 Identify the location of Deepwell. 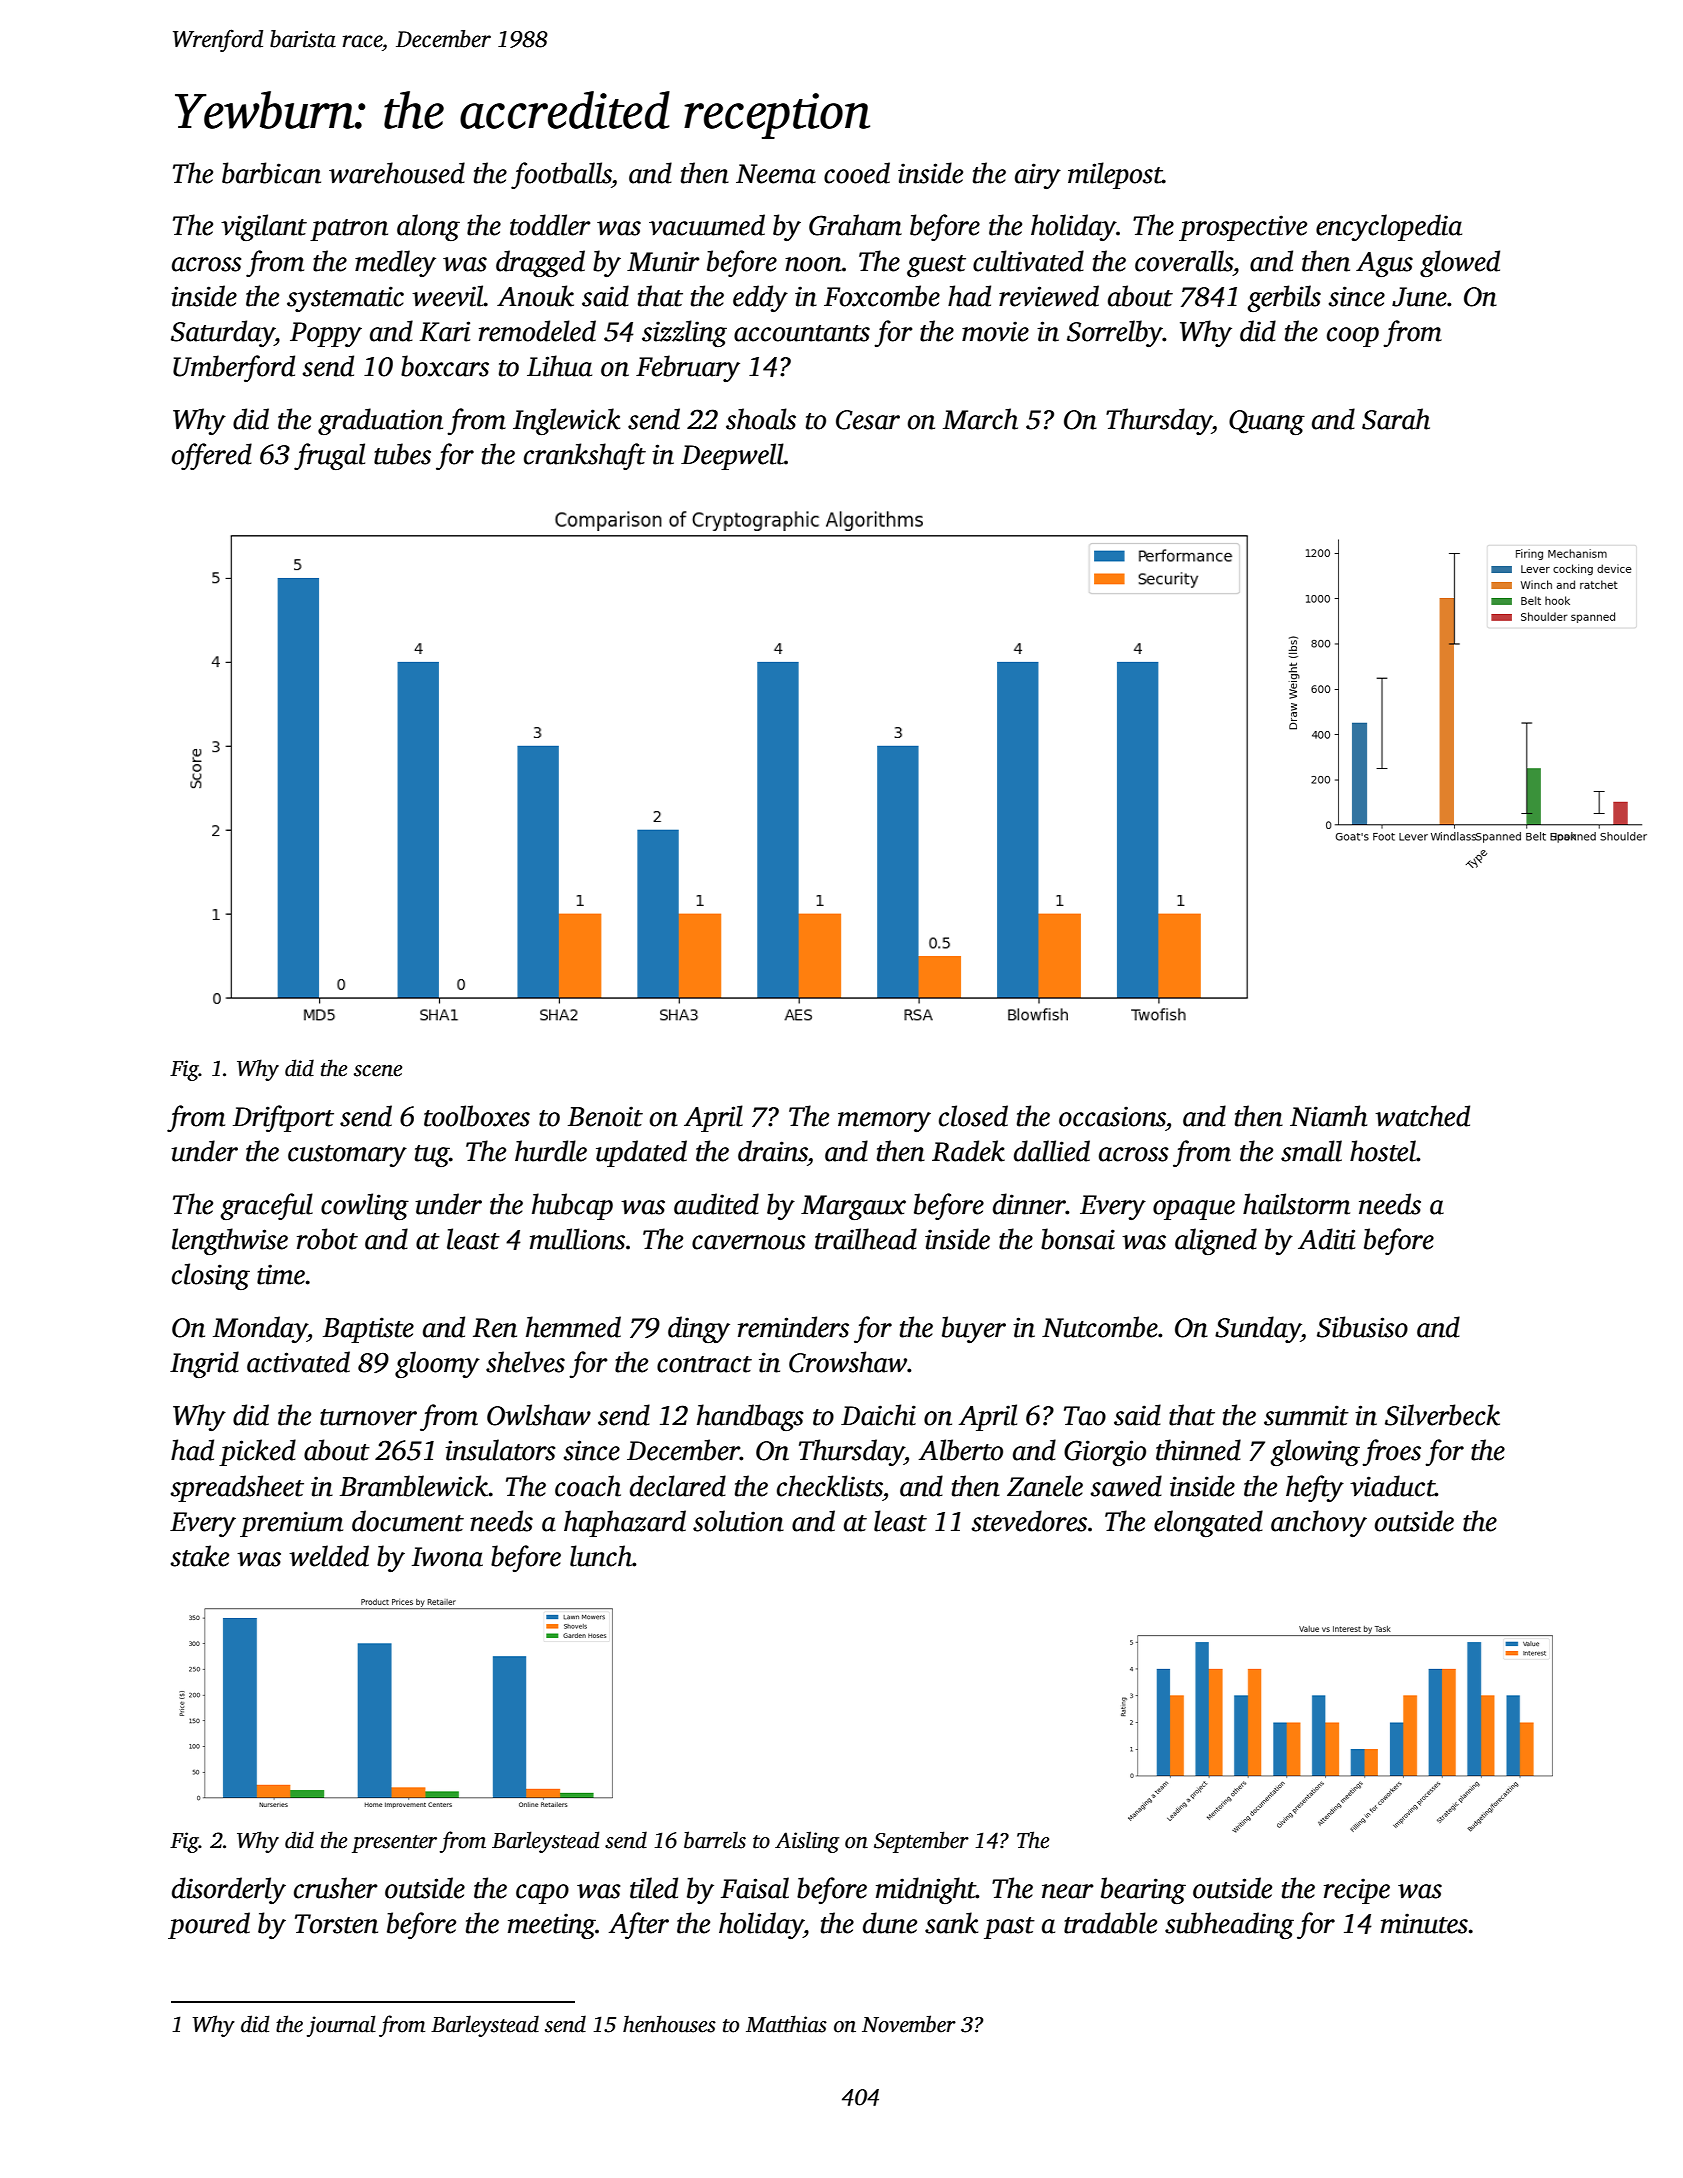
(732, 456).
